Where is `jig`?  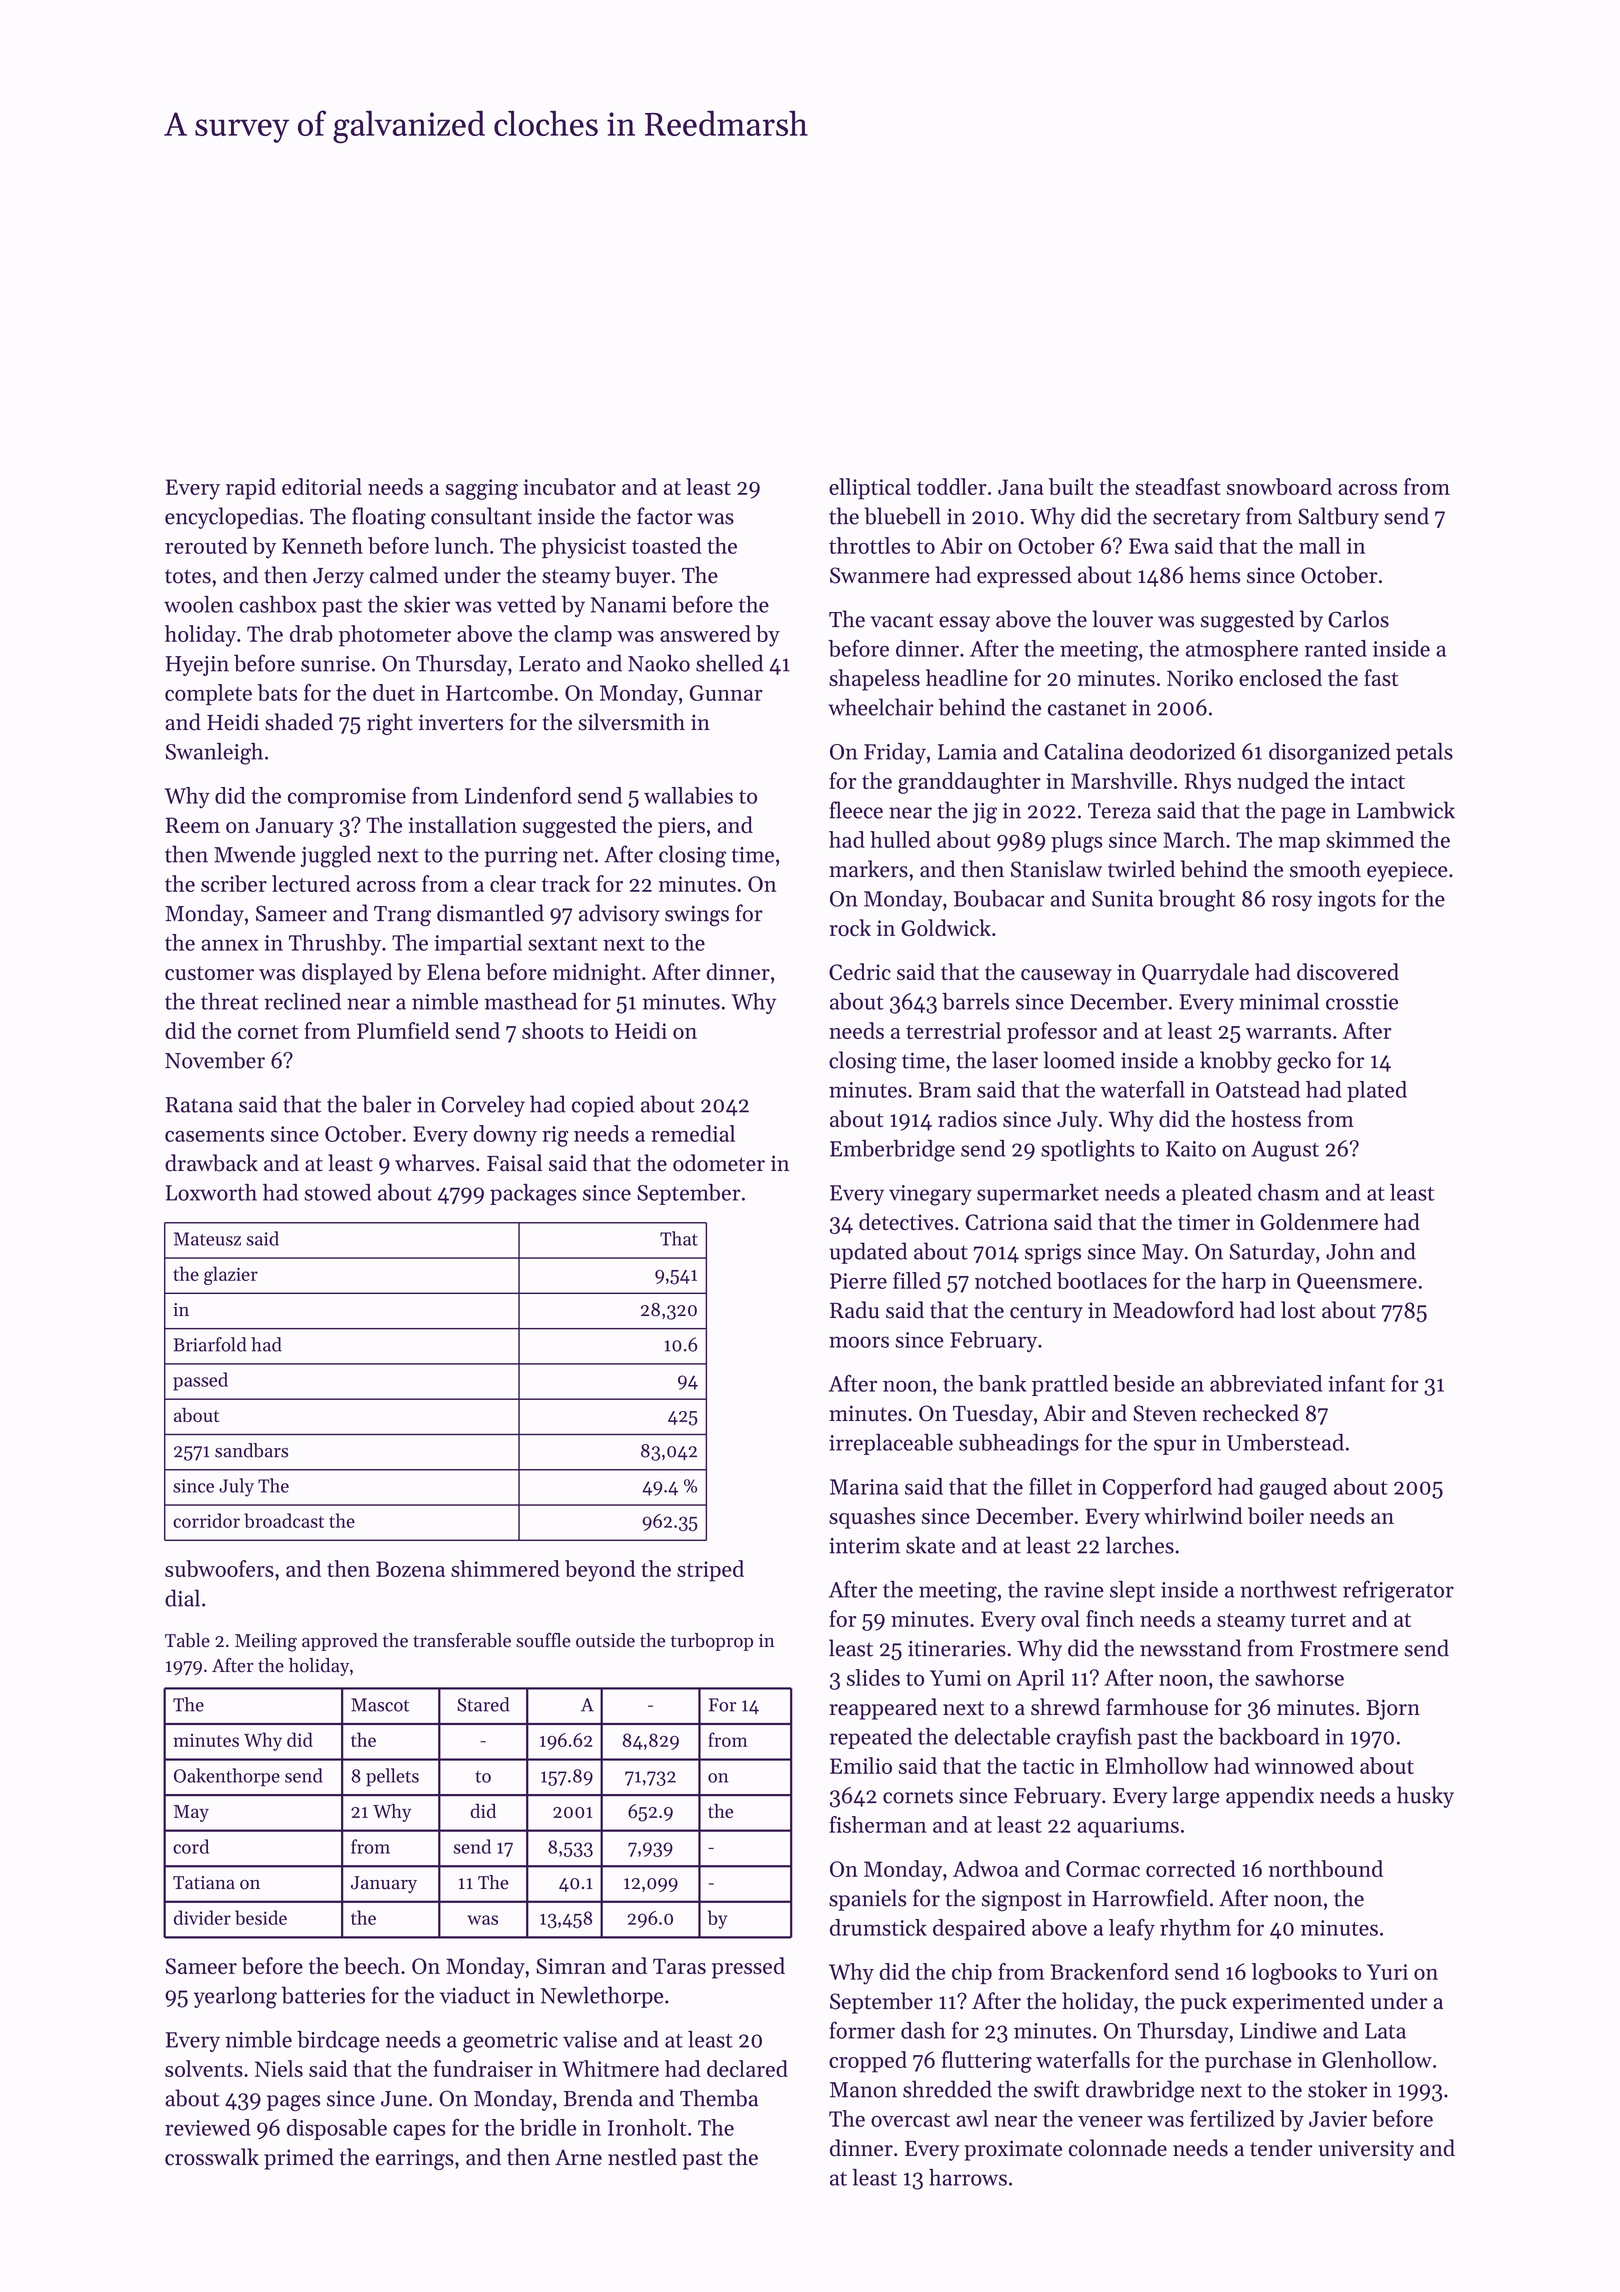
jig is located at coordinates (984, 813).
